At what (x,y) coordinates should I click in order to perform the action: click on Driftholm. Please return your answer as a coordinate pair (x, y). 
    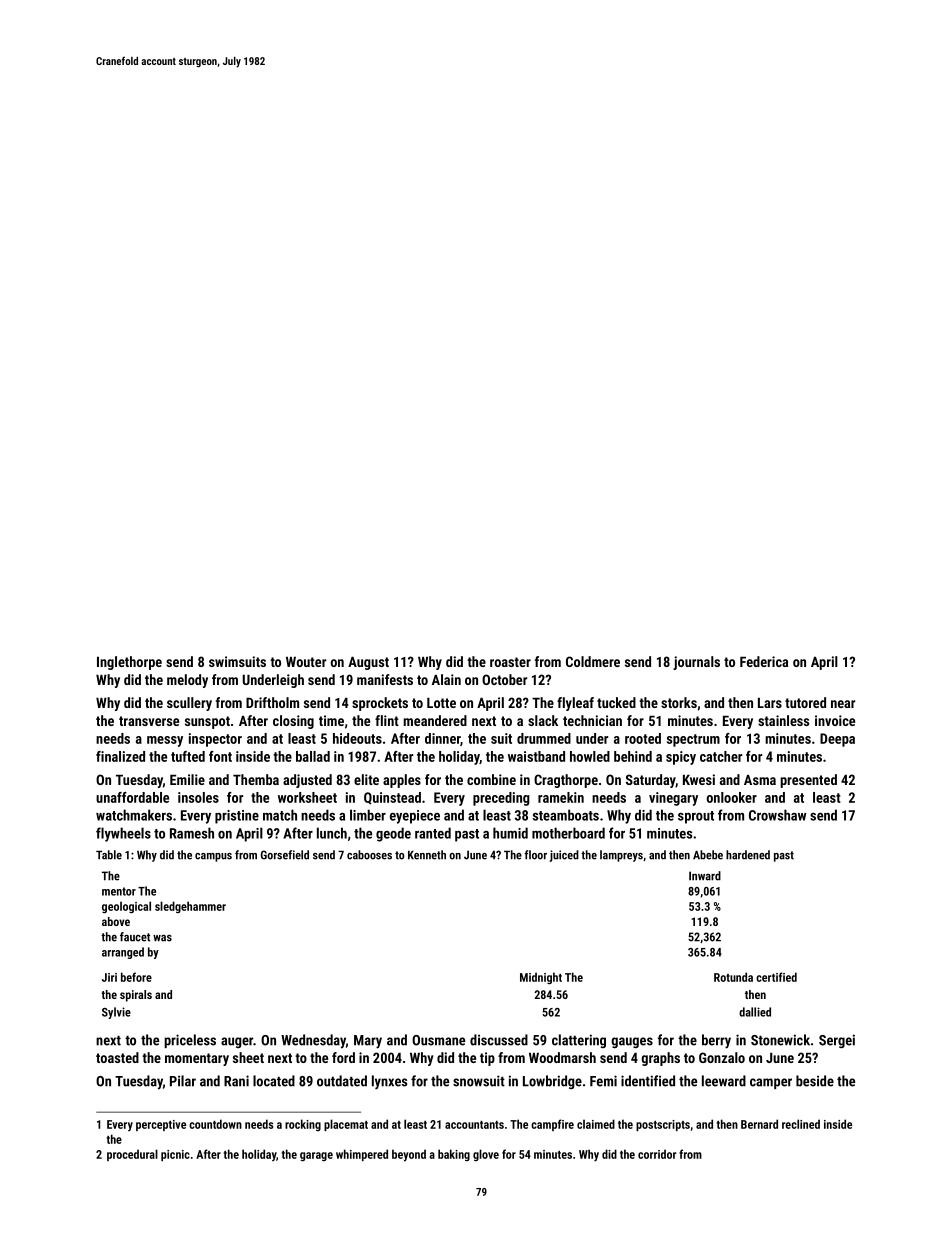
    Looking at the image, I should click on (272, 702).
